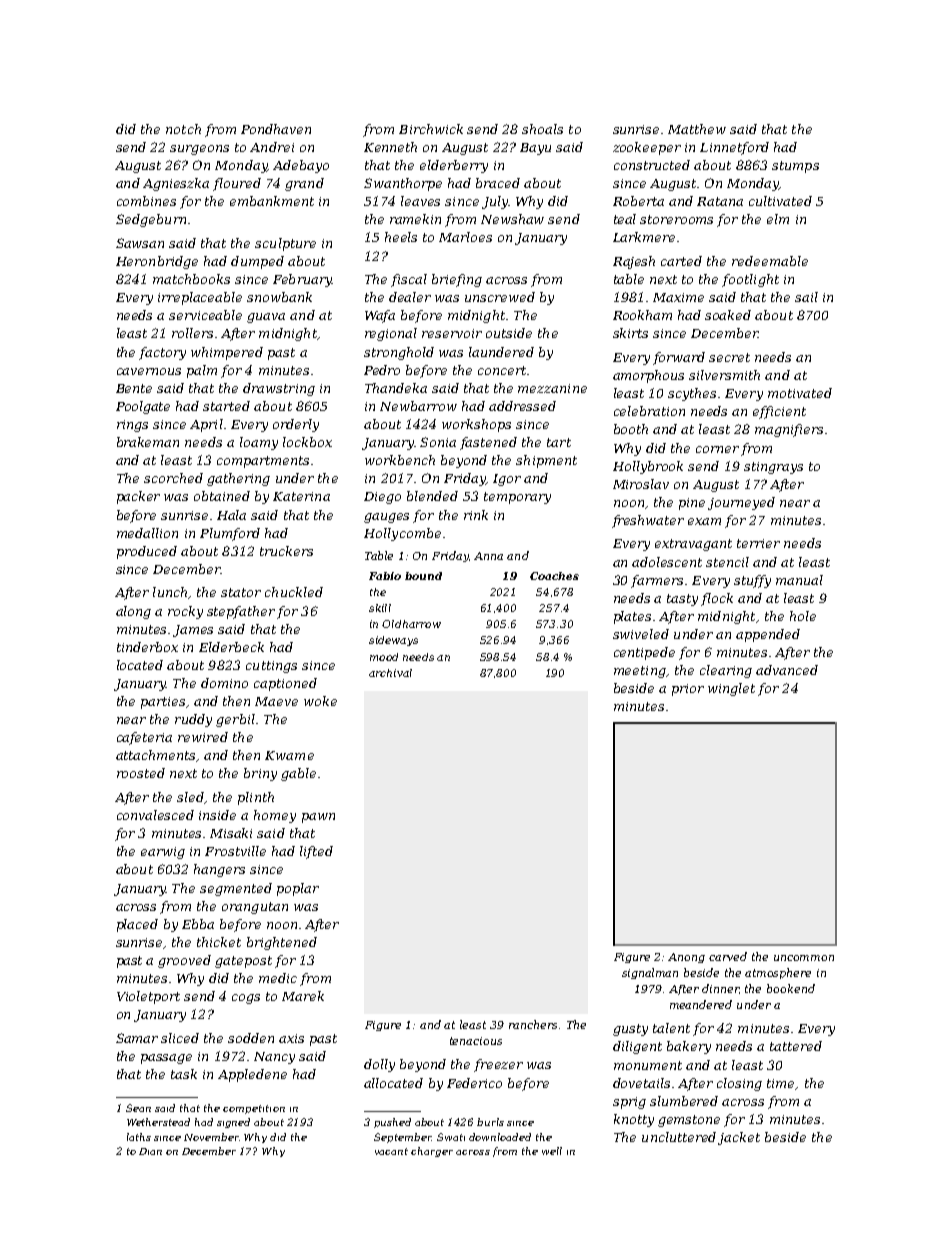  I want to click on Pondhaven, so click(276, 129).
